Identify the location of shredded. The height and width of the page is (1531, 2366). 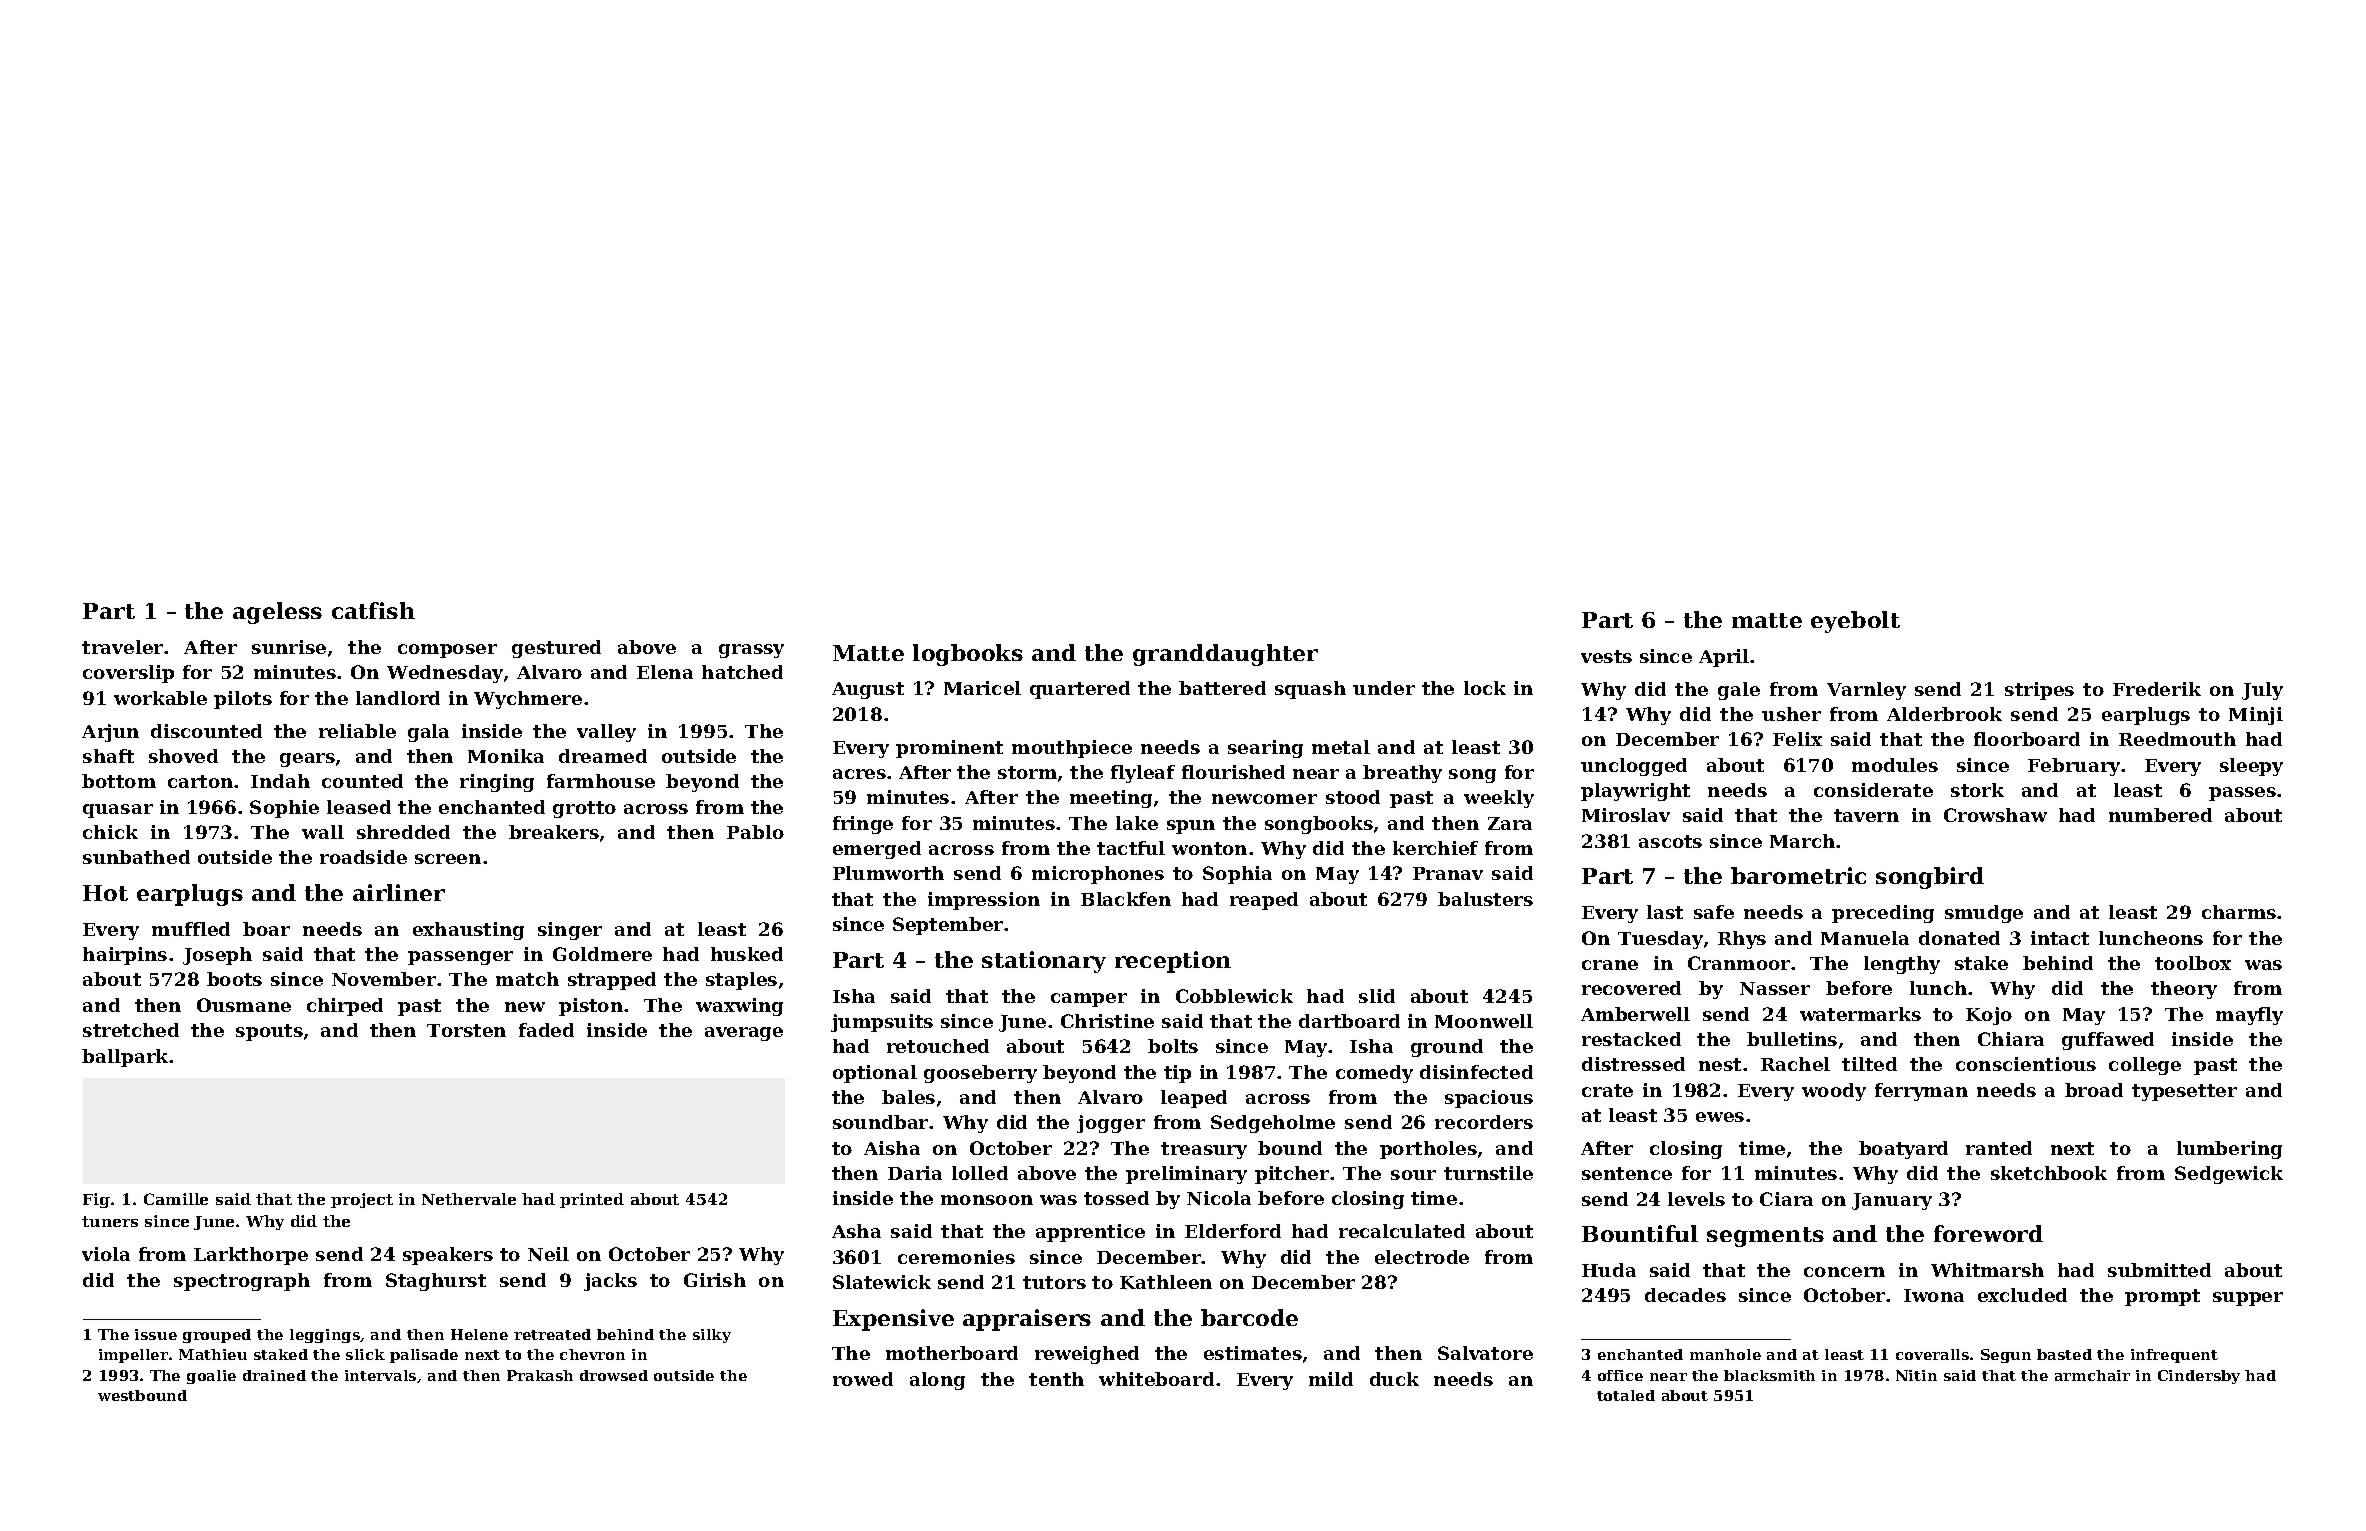
(403, 832).
